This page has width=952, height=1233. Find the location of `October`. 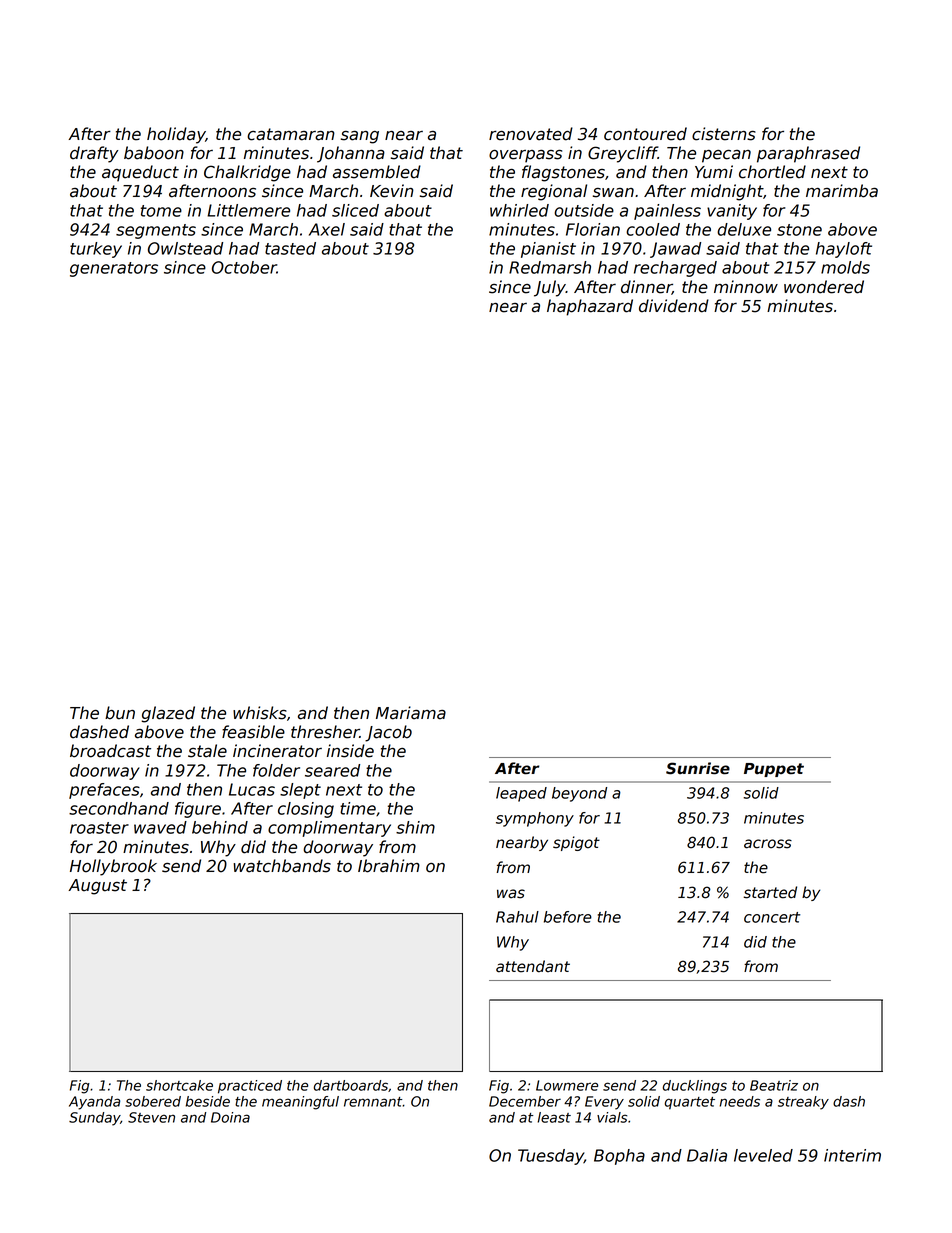

October is located at coordinates (244, 267).
